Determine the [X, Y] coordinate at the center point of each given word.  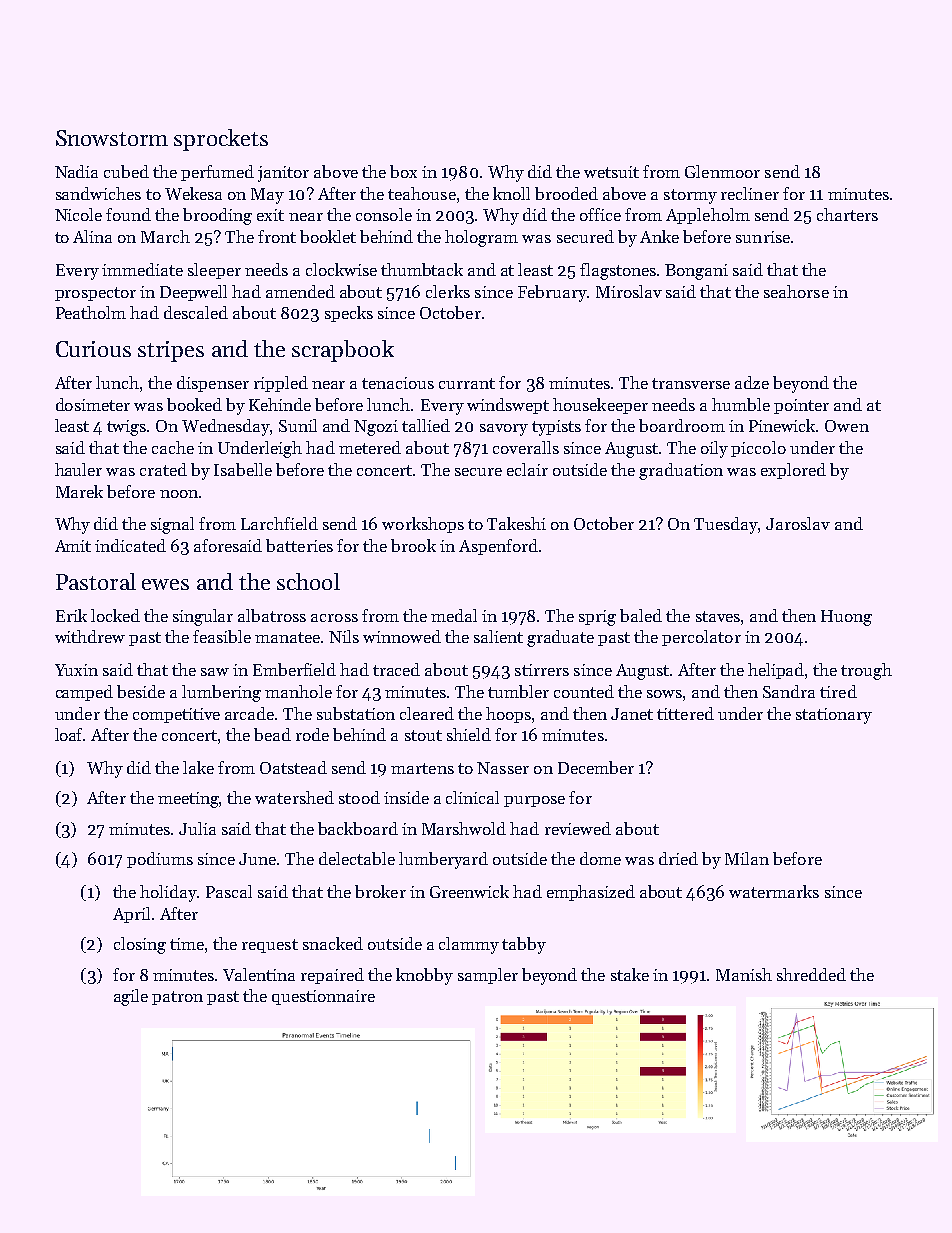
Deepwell [193, 293]
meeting [189, 800]
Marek [79, 491]
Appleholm [708, 216]
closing [140, 945]
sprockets [221, 140]
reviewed [578, 828]
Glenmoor [722, 171]
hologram [481, 238]
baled [641, 615]
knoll [511, 193]
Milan [747, 858]
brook [413, 545]
